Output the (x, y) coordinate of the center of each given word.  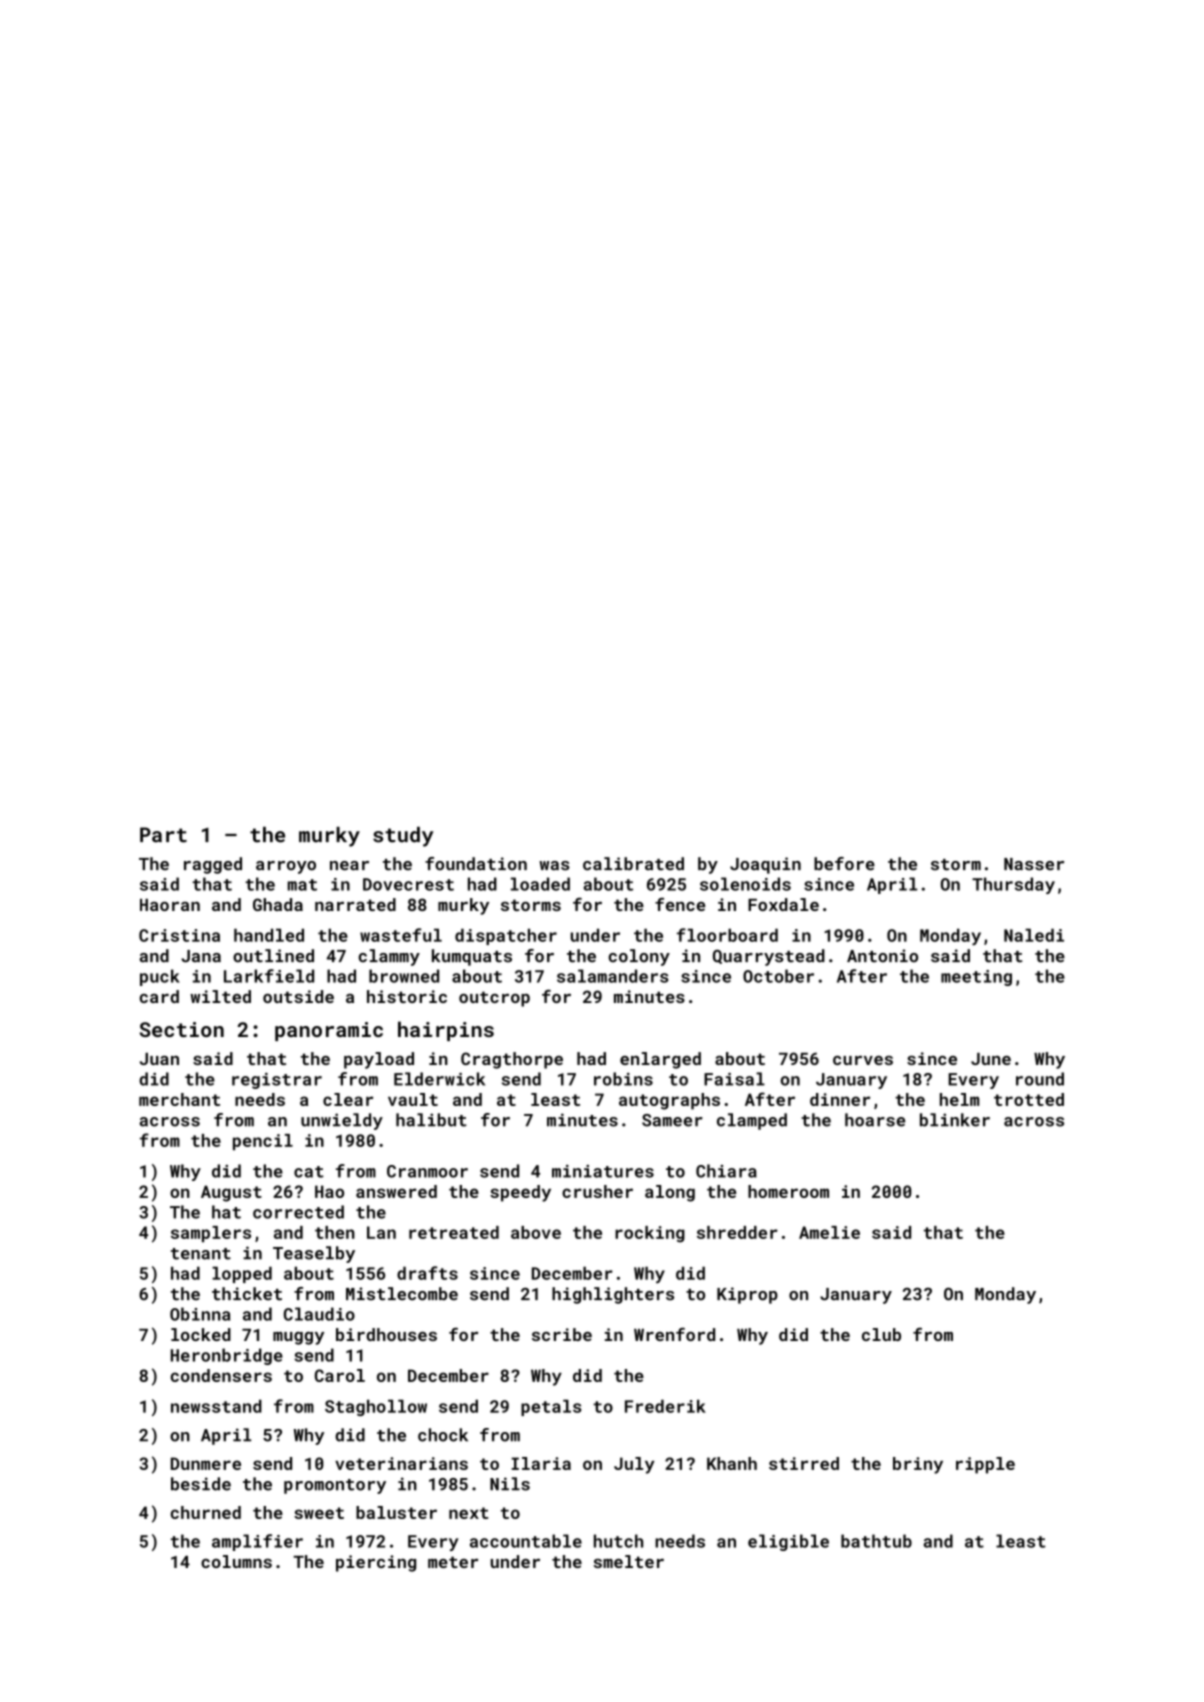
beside (201, 1484)
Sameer (672, 1120)
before (844, 864)
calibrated (633, 864)
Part (163, 835)
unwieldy (342, 1121)
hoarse (875, 1120)
